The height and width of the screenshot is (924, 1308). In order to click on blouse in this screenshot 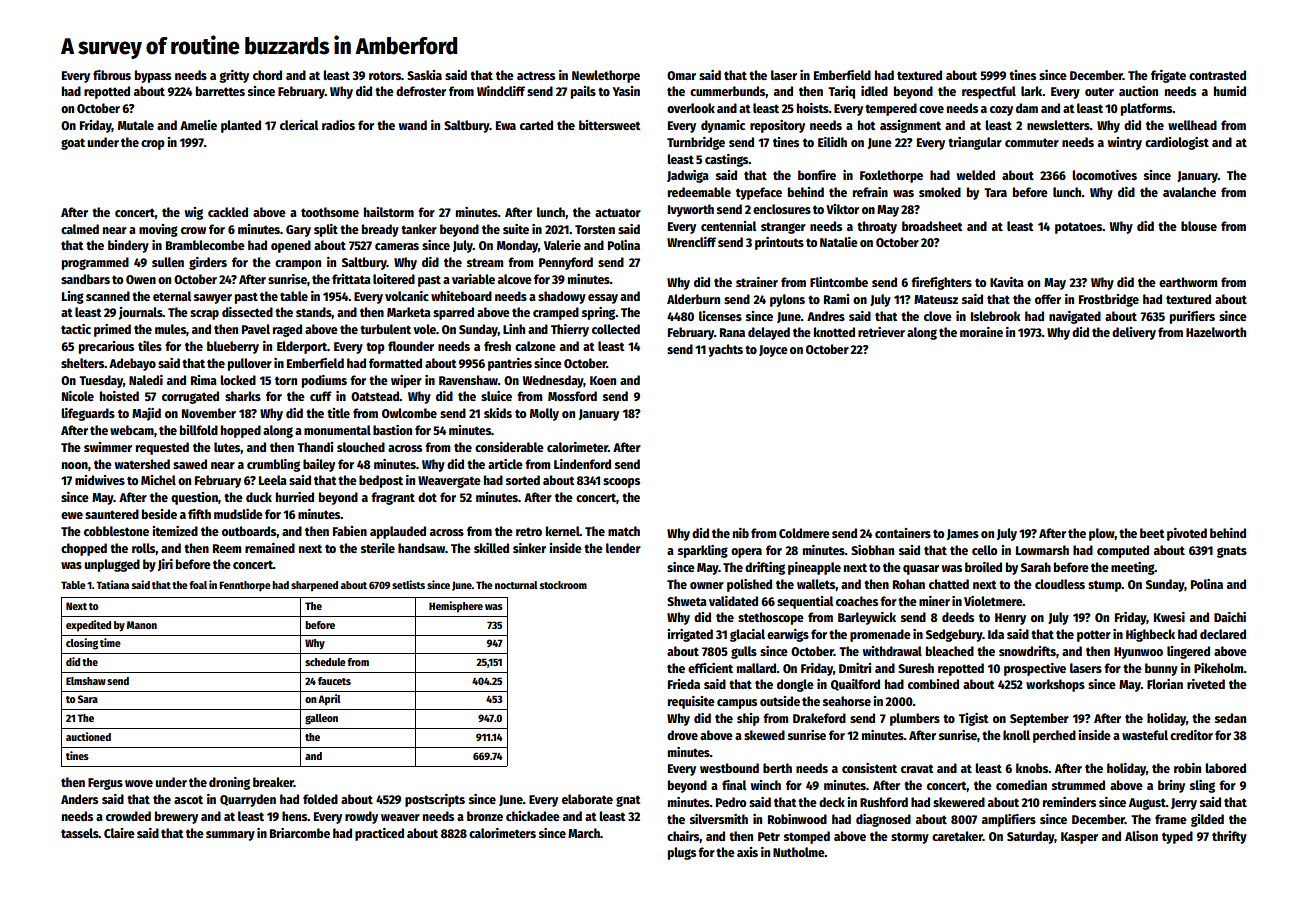, I will do `click(1199, 226)`.
